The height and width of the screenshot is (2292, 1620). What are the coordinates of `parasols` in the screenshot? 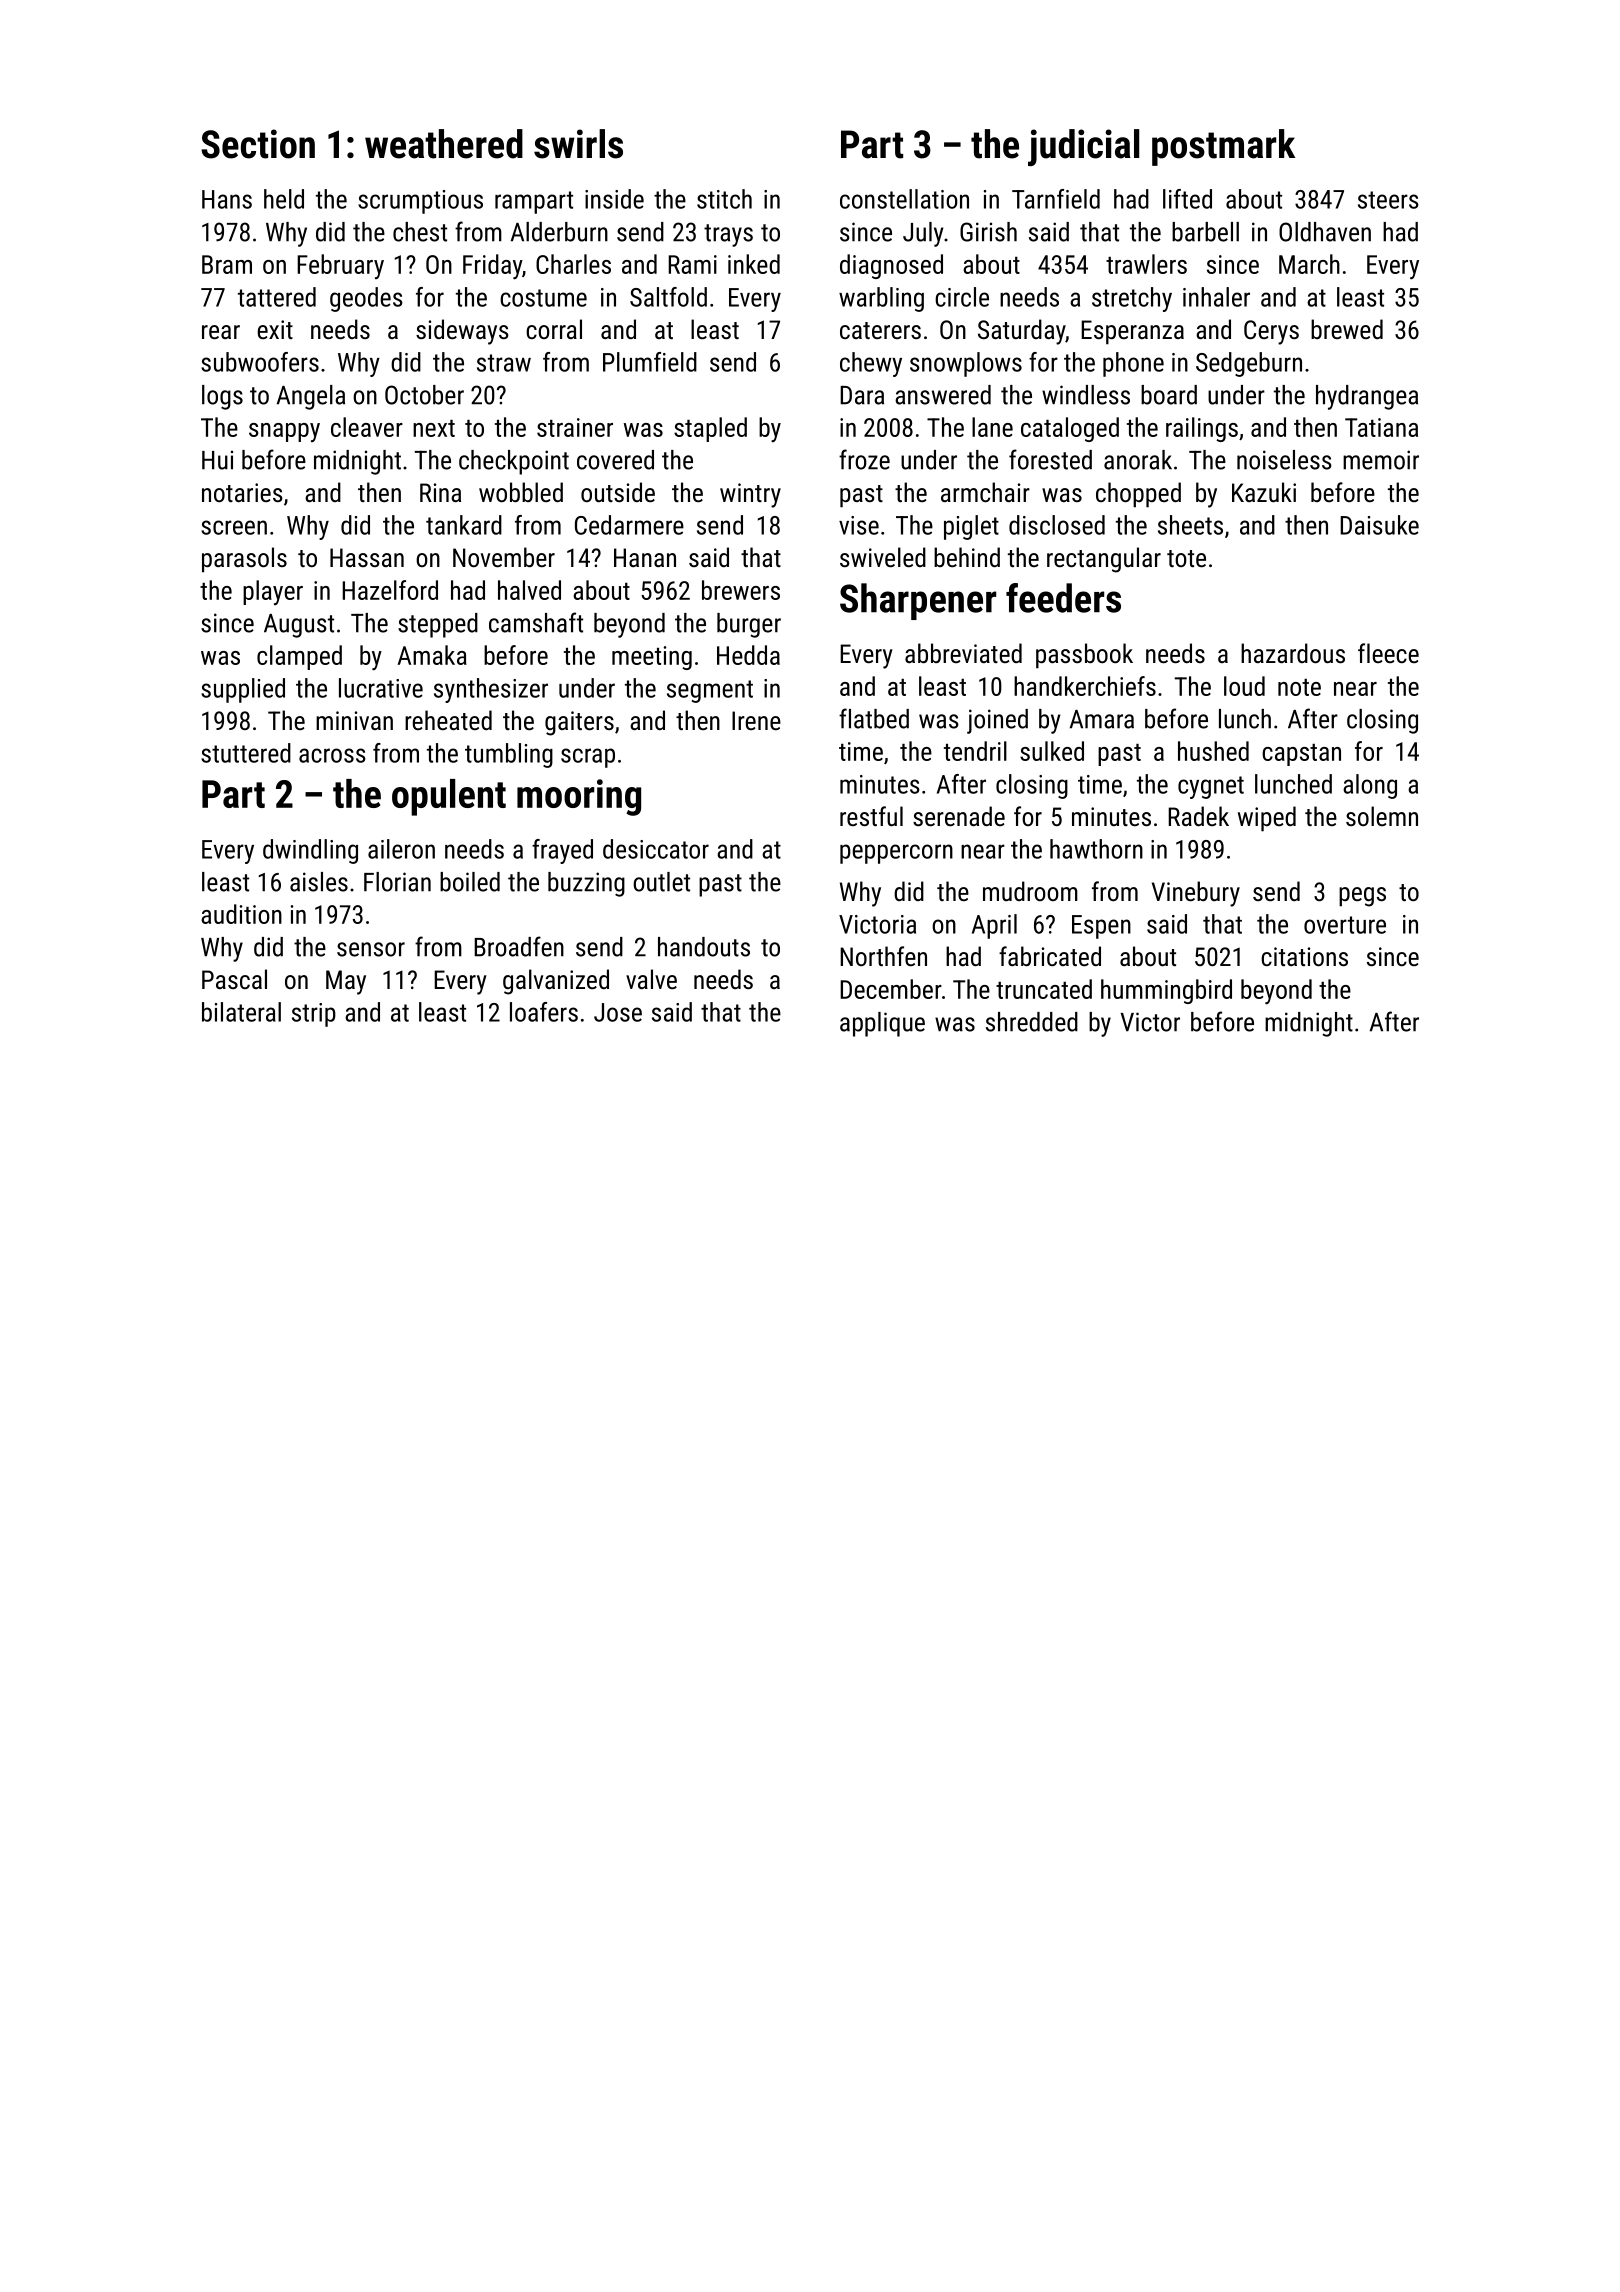 It's located at (244, 560).
